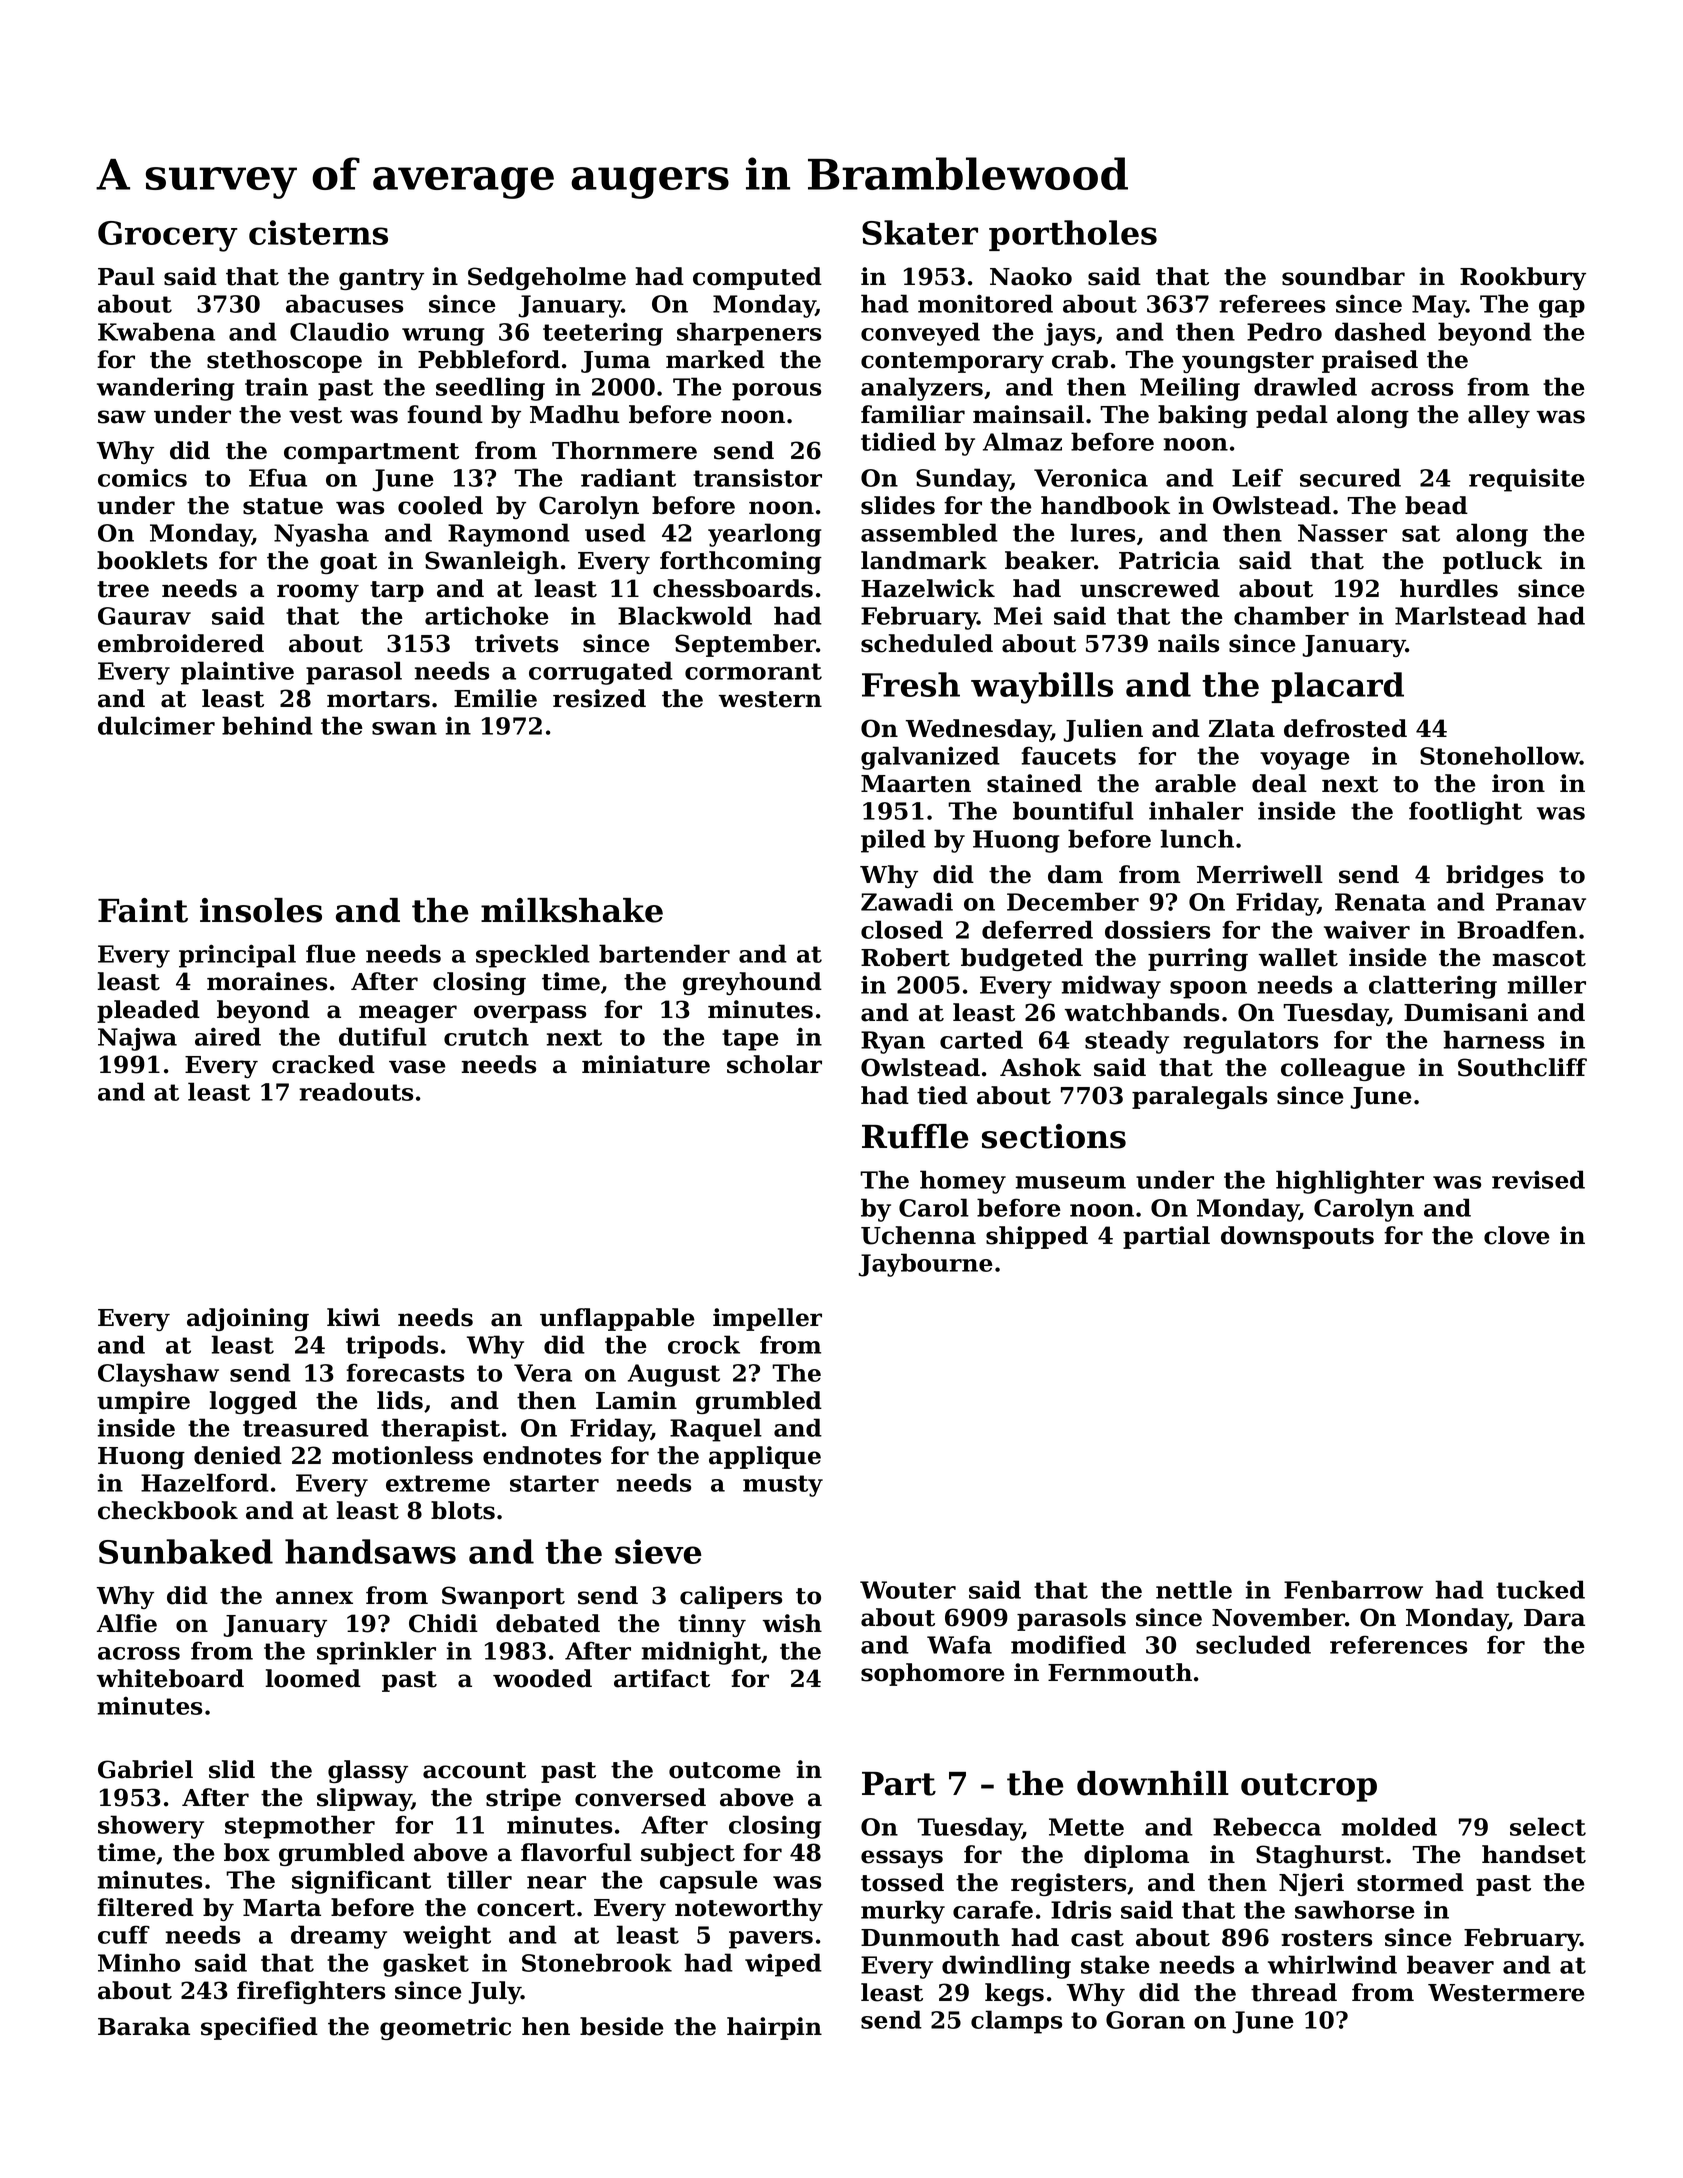 The image size is (1683, 2178). Describe the element at coordinates (757, 278) in the image. I see `computed` at that location.
